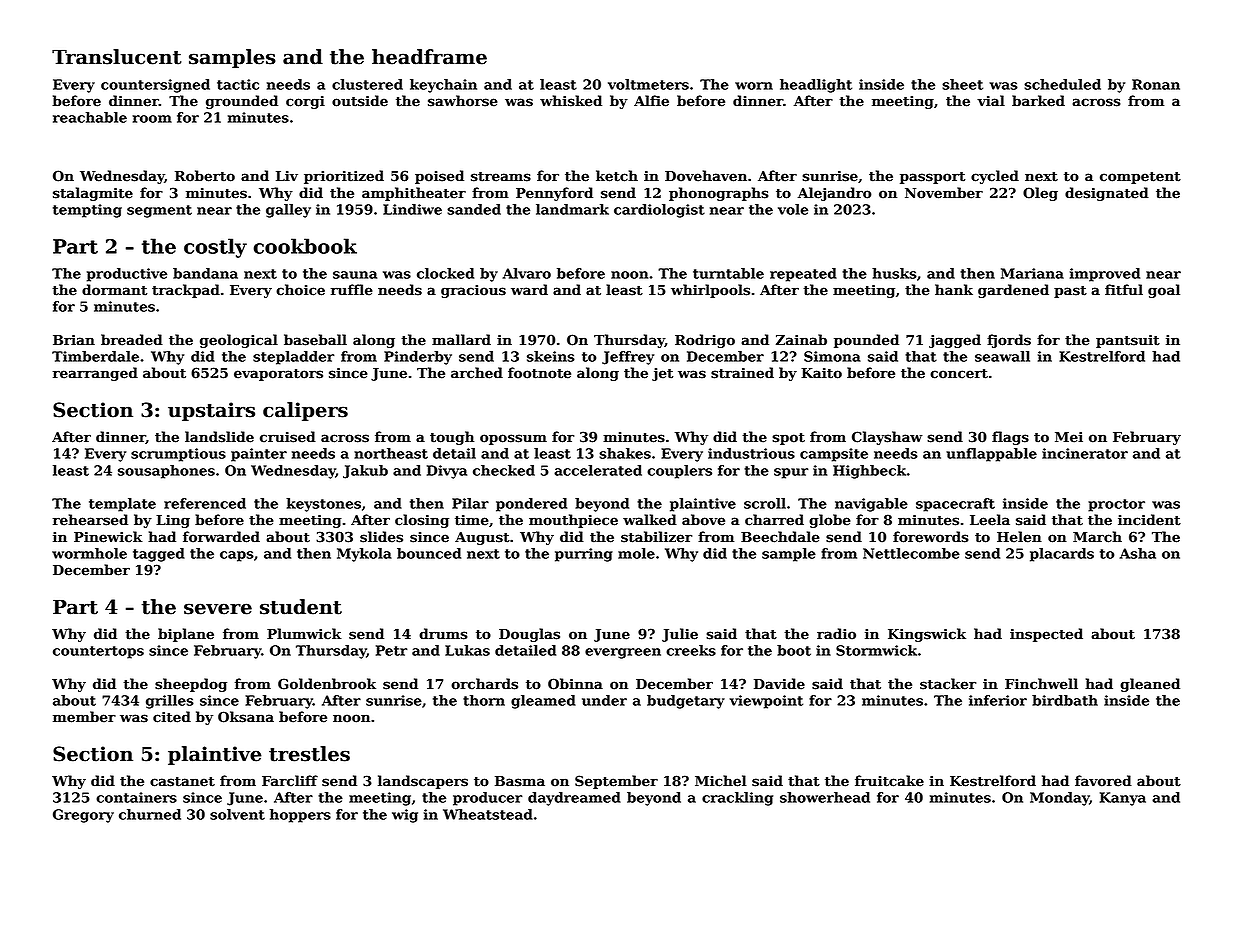  Describe the element at coordinates (116, 57) in the page. I see `Translucent` at that location.
